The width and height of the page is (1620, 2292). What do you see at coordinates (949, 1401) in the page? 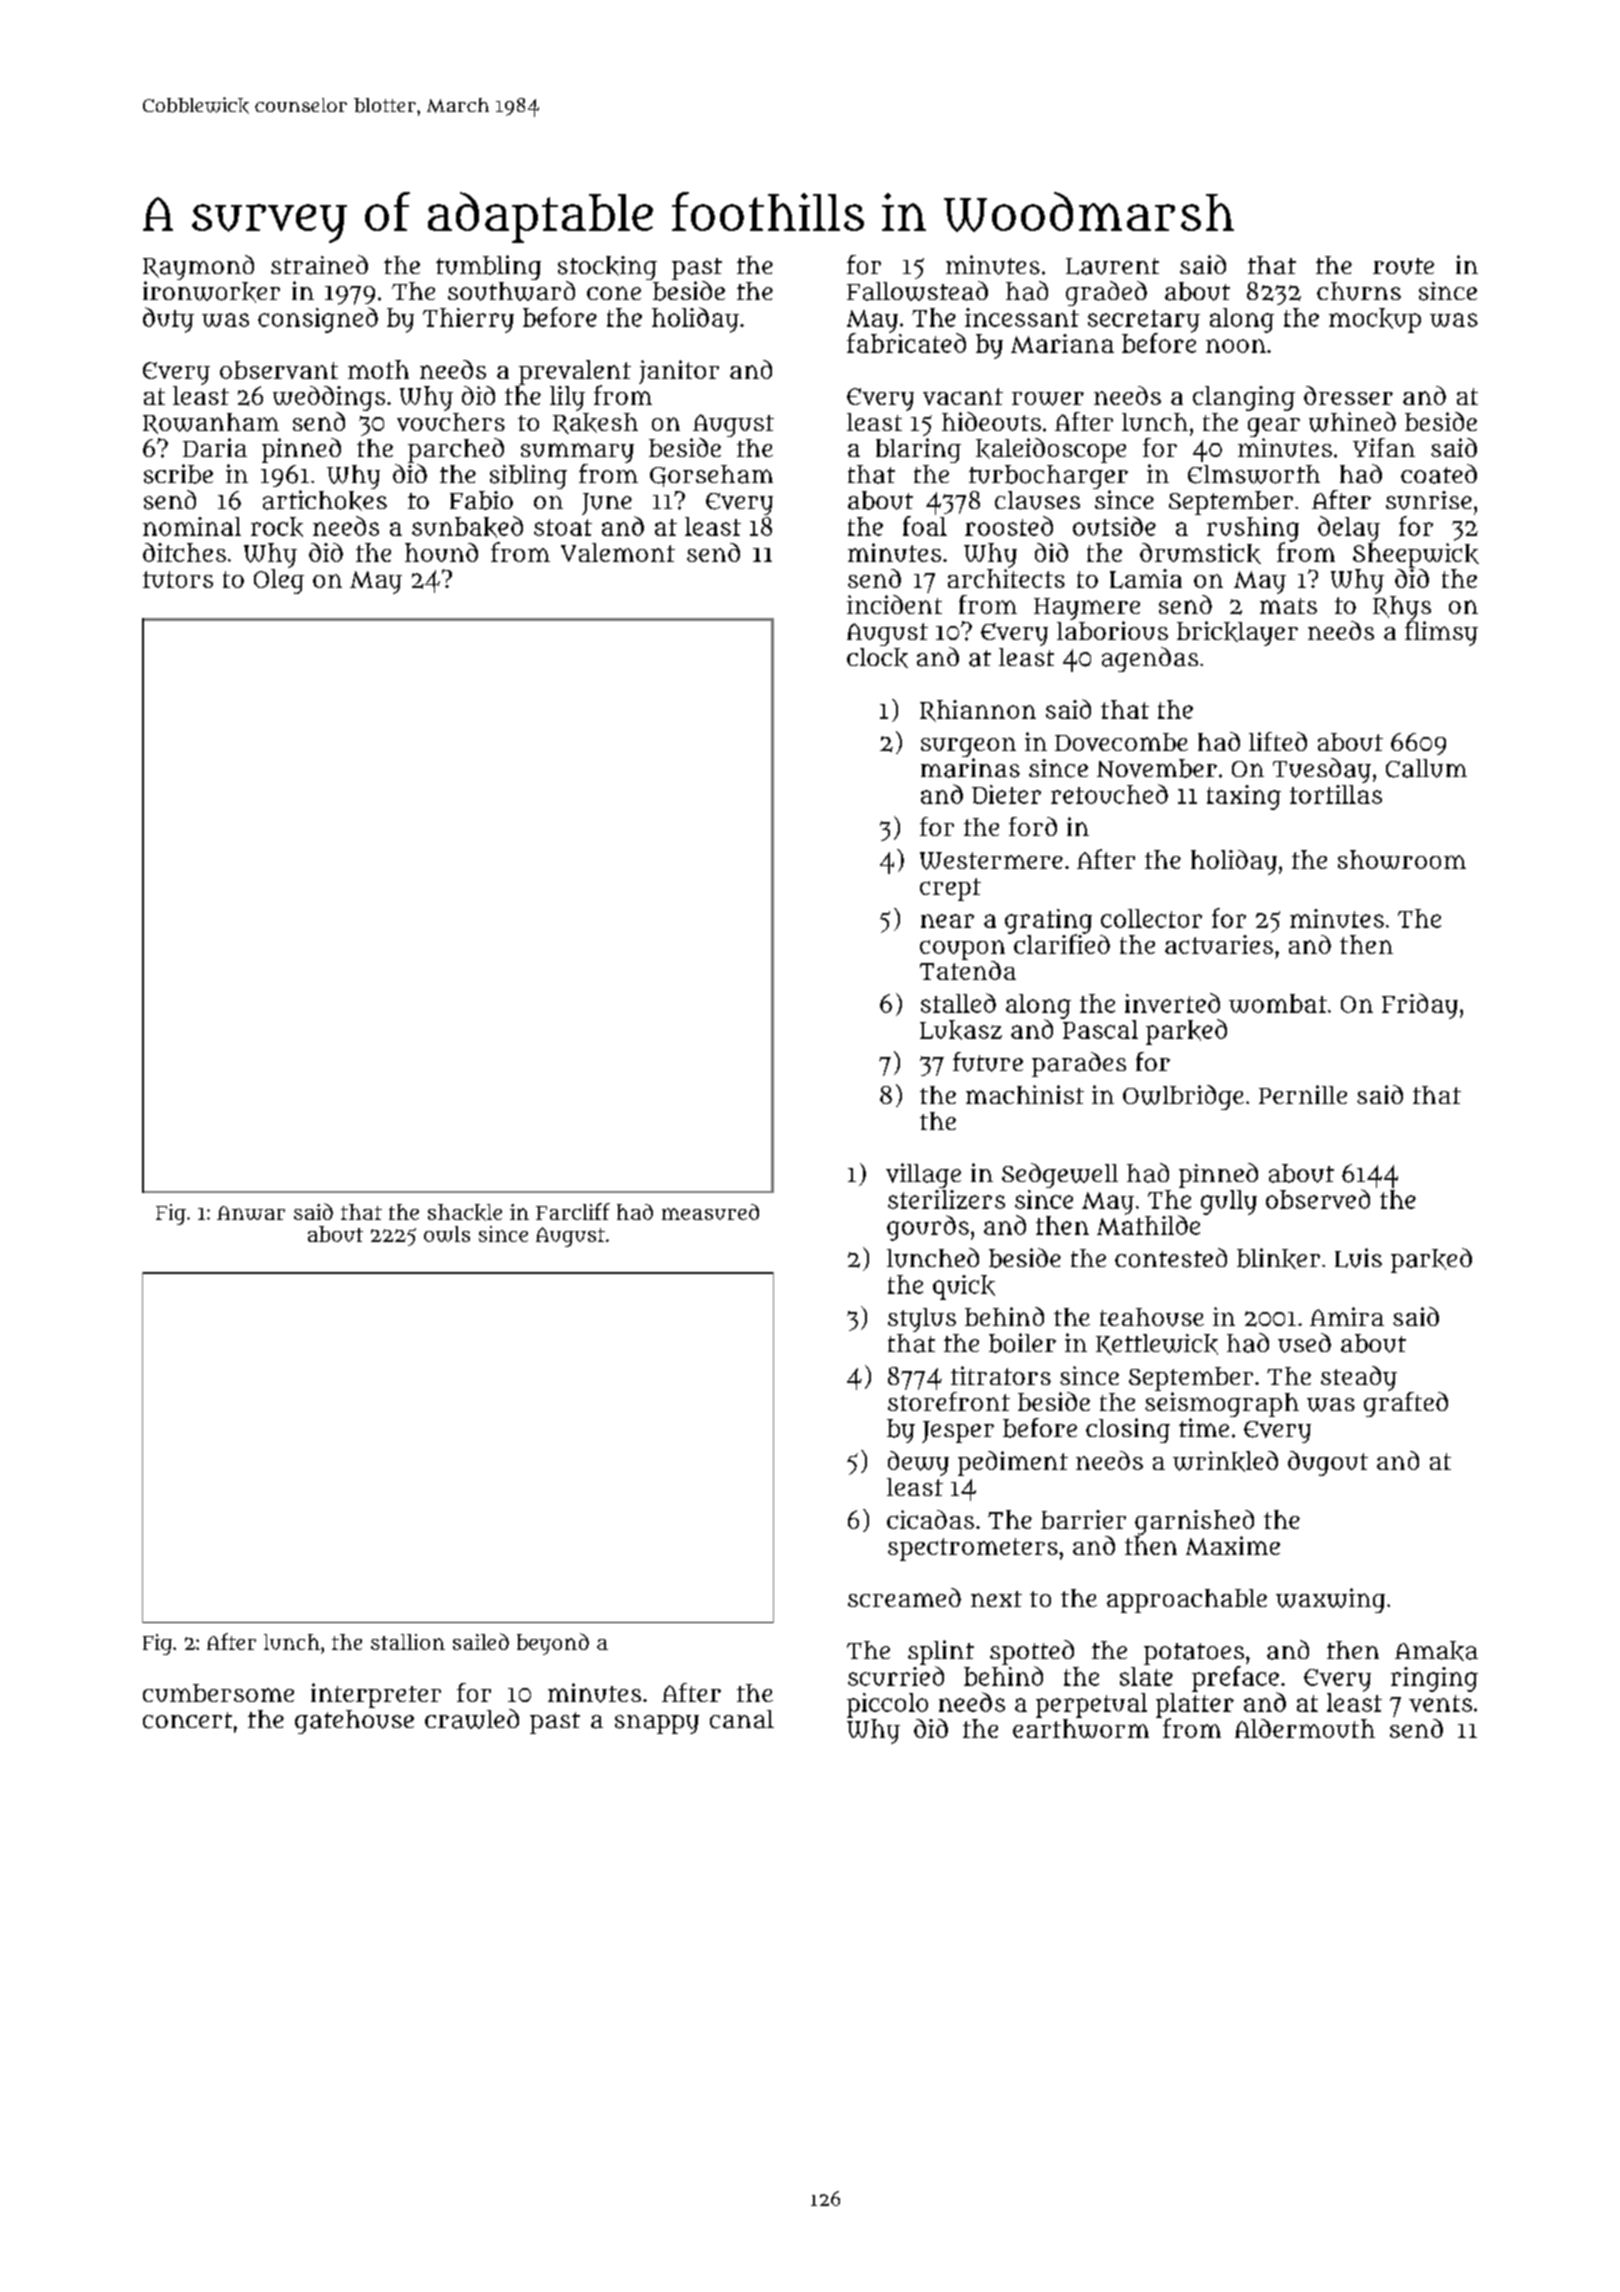
I see `storefront` at bounding box center [949, 1401].
